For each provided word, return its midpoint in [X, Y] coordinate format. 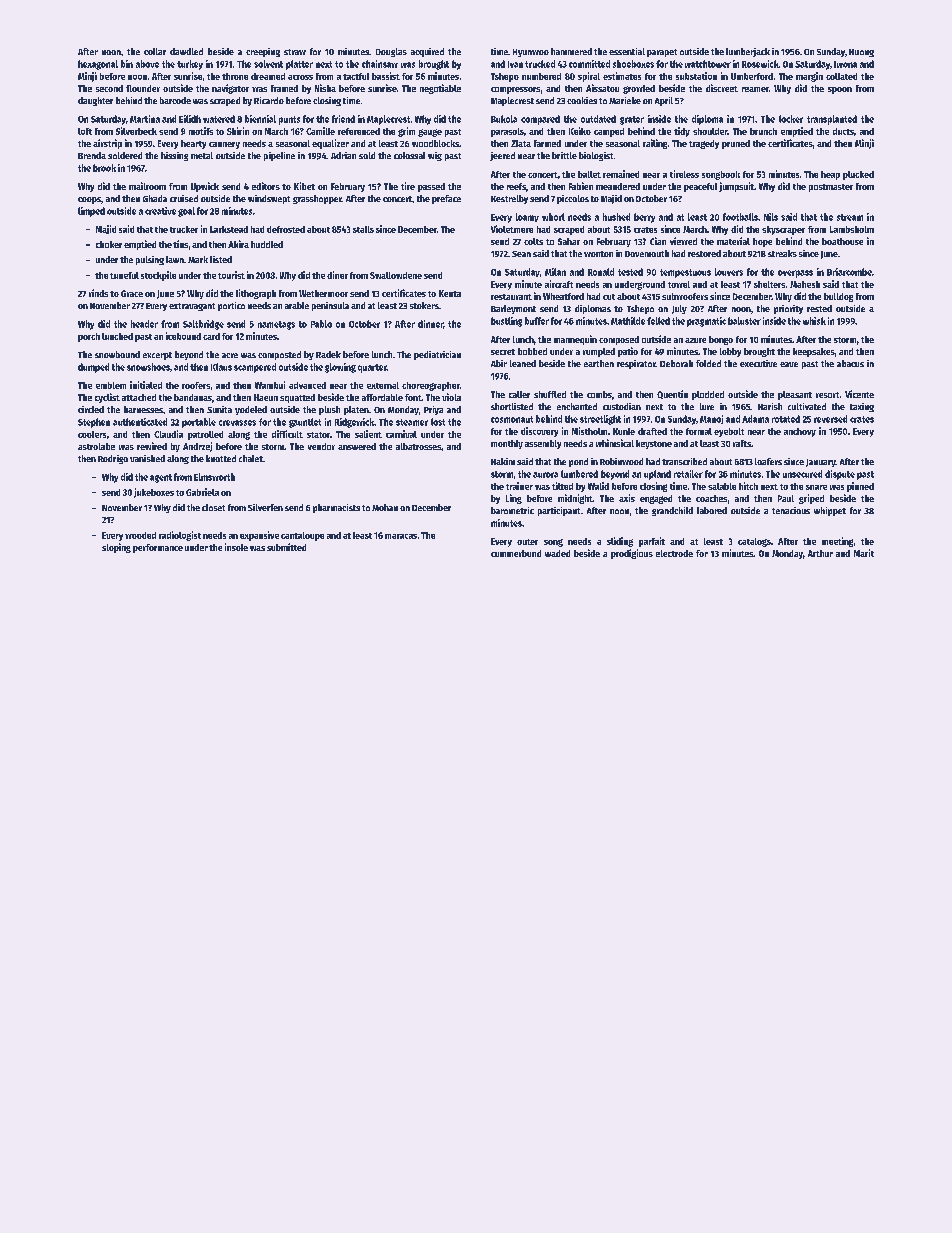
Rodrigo [113, 459]
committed [589, 64]
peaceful [700, 187]
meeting [837, 542]
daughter [95, 101]
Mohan [385, 507]
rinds [98, 293]
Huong [861, 53]
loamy [527, 217]
